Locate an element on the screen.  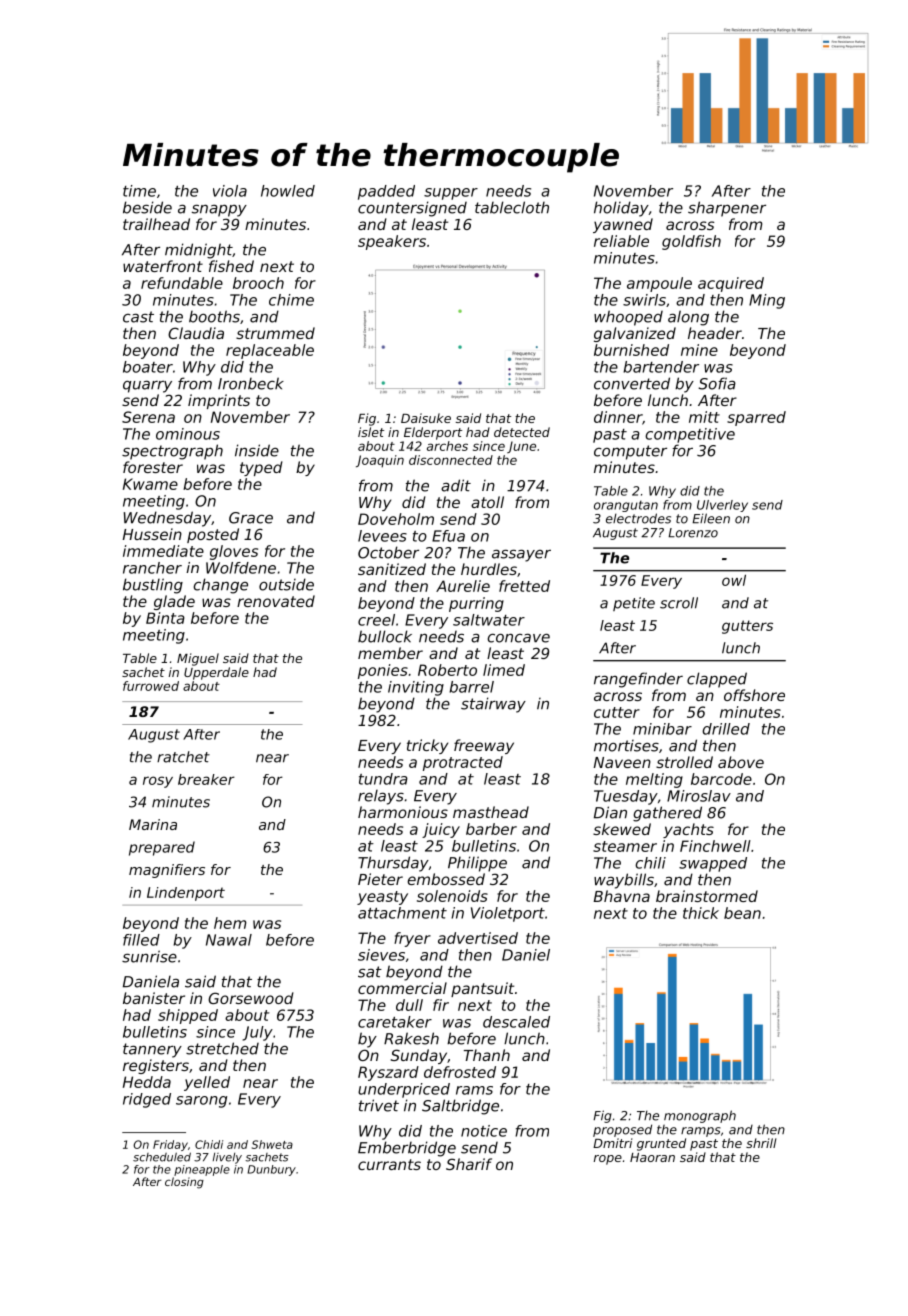
pantsuit is located at coordinates (482, 989).
